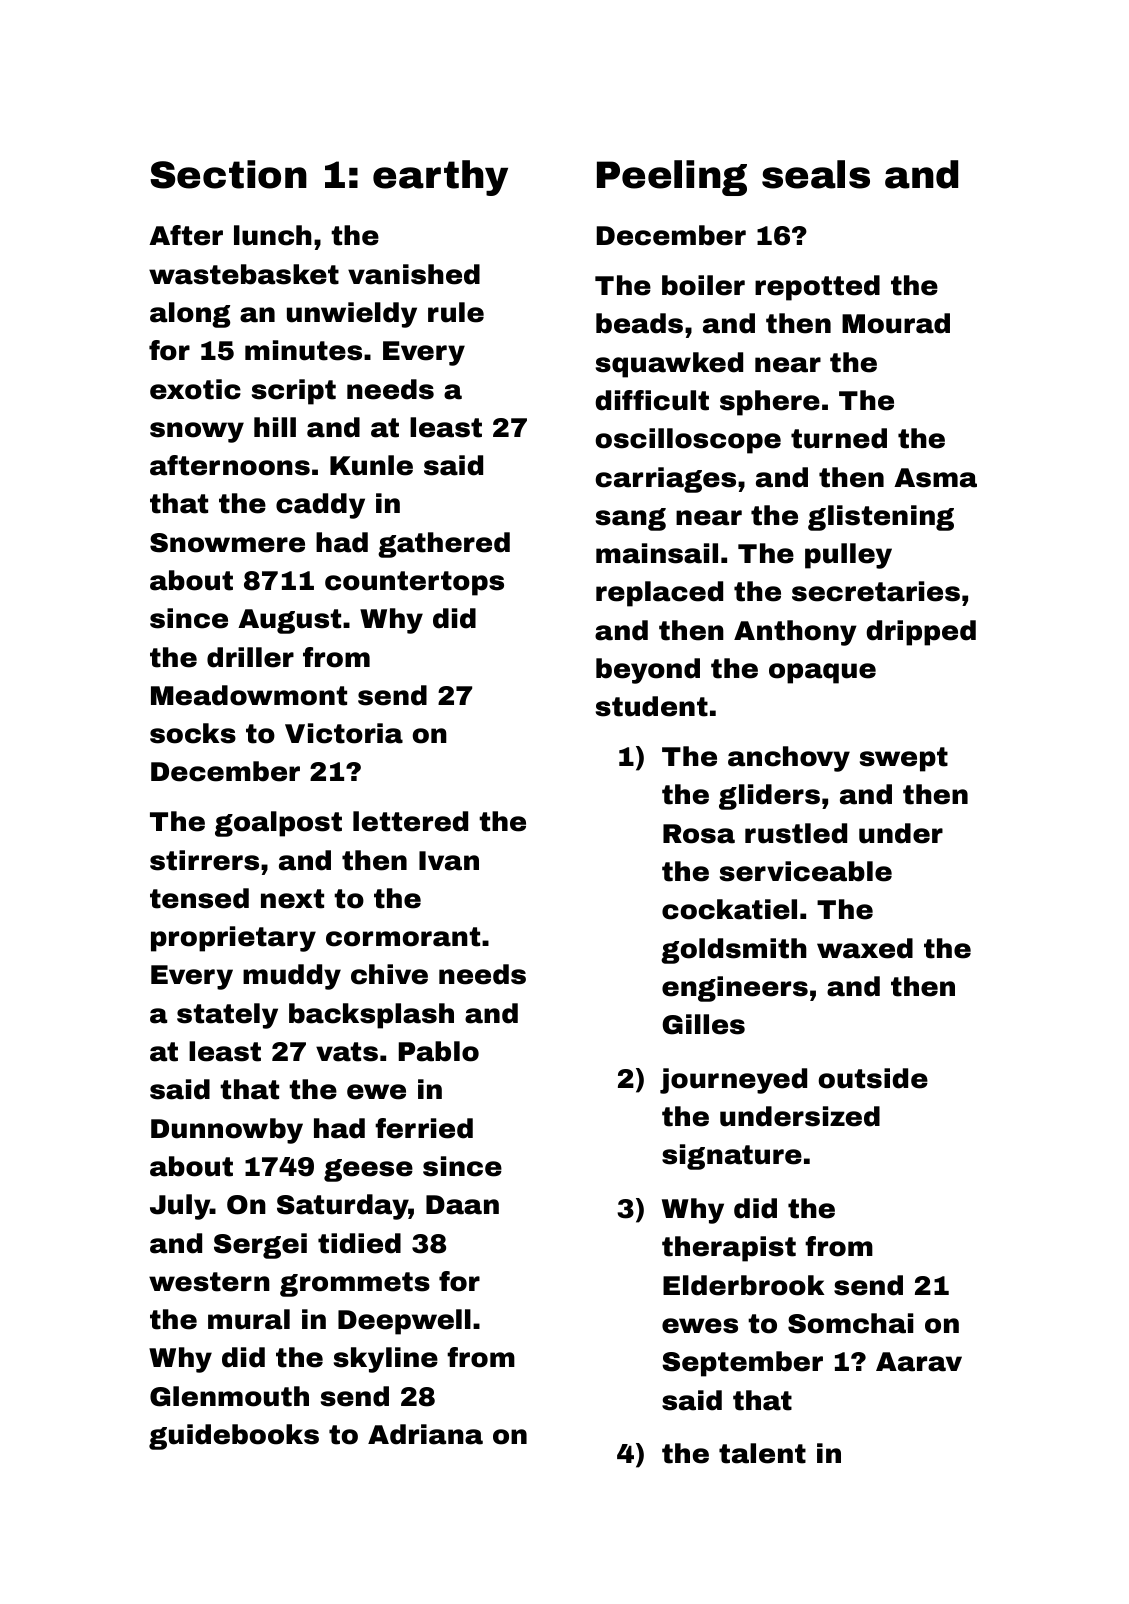 The width and height of the screenshot is (1129, 1604). I want to click on seals, so click(816, 174).
